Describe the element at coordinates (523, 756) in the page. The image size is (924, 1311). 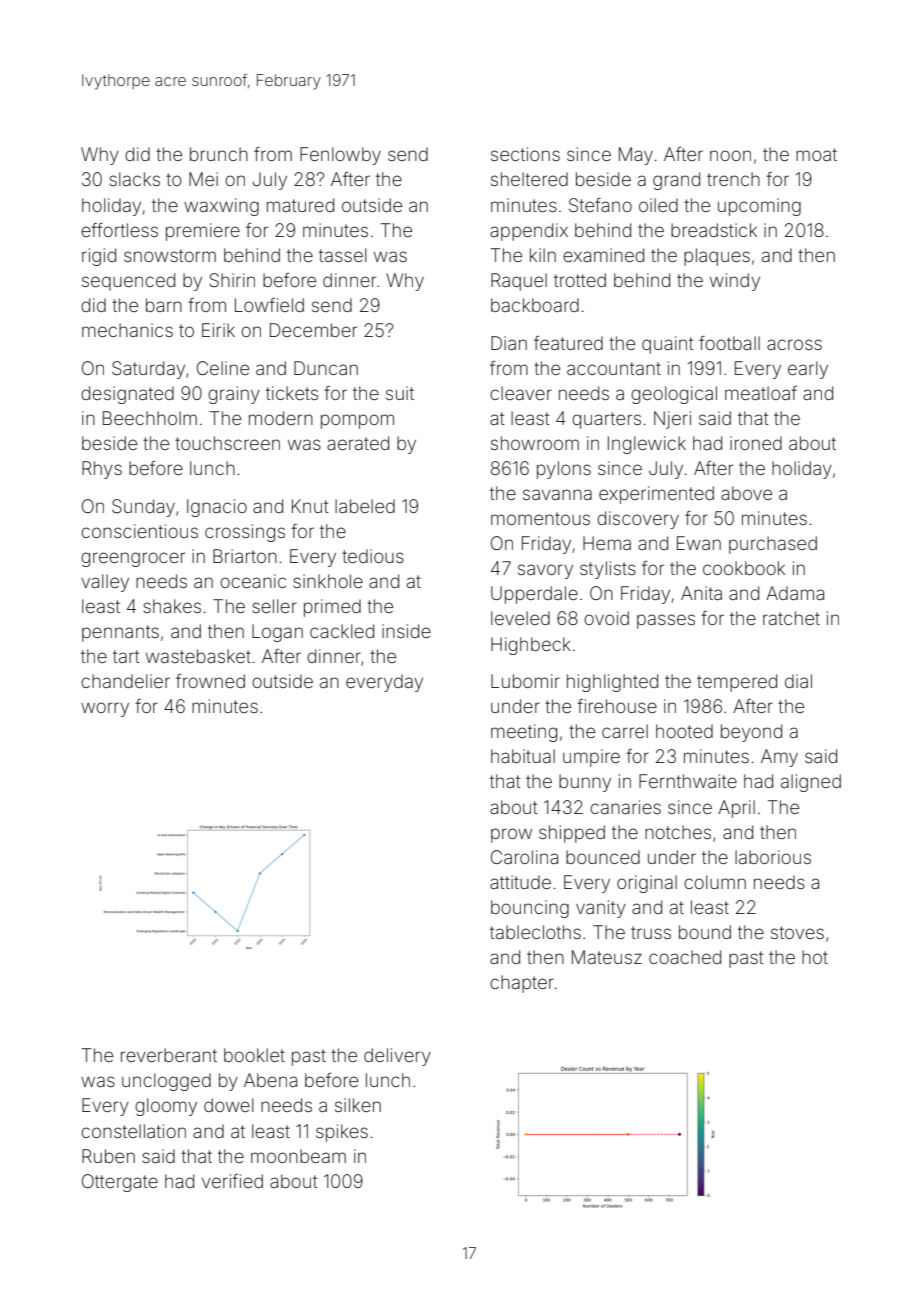
I see `habitual` at that location.
